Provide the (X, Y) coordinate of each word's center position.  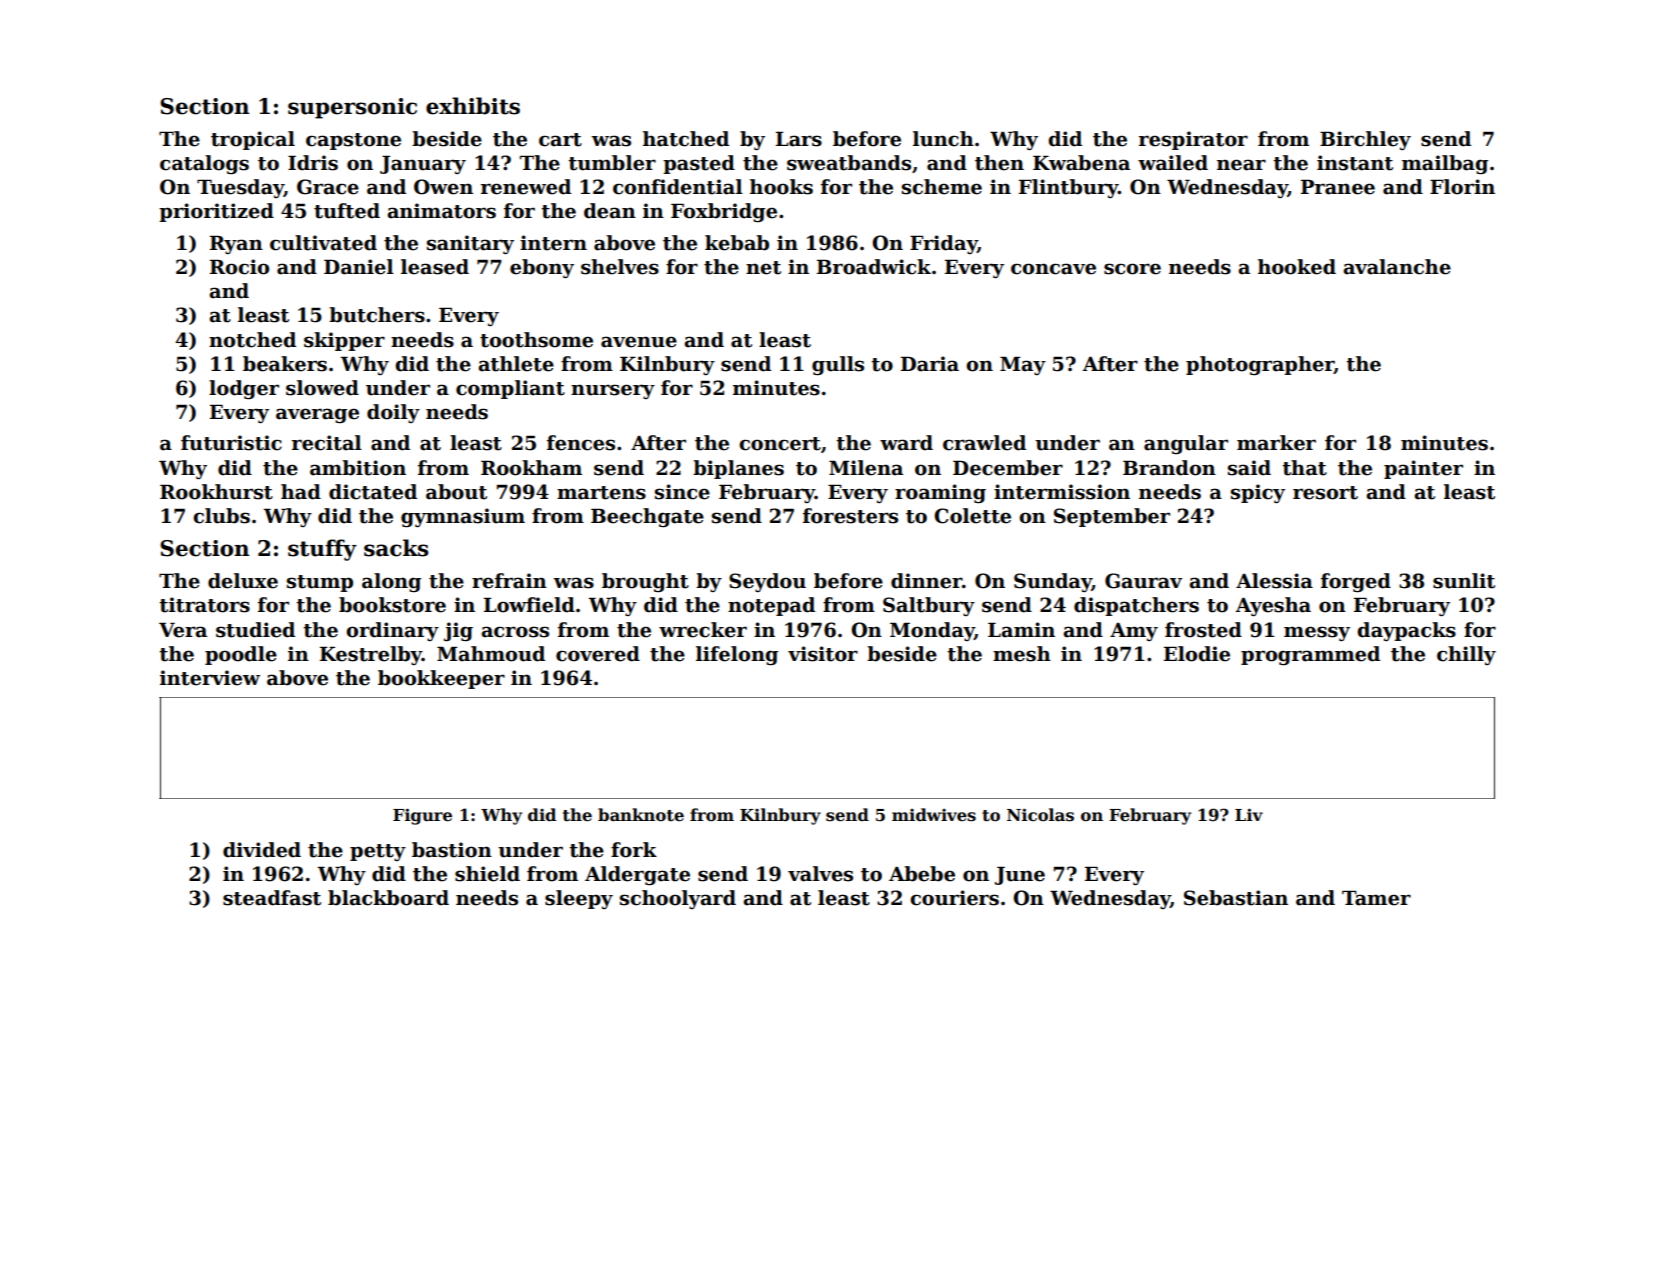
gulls (838, 365)
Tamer (1376, 898)
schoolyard (678, 899)
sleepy (579, 899)
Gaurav (1143, 581)
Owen (443, 187)
